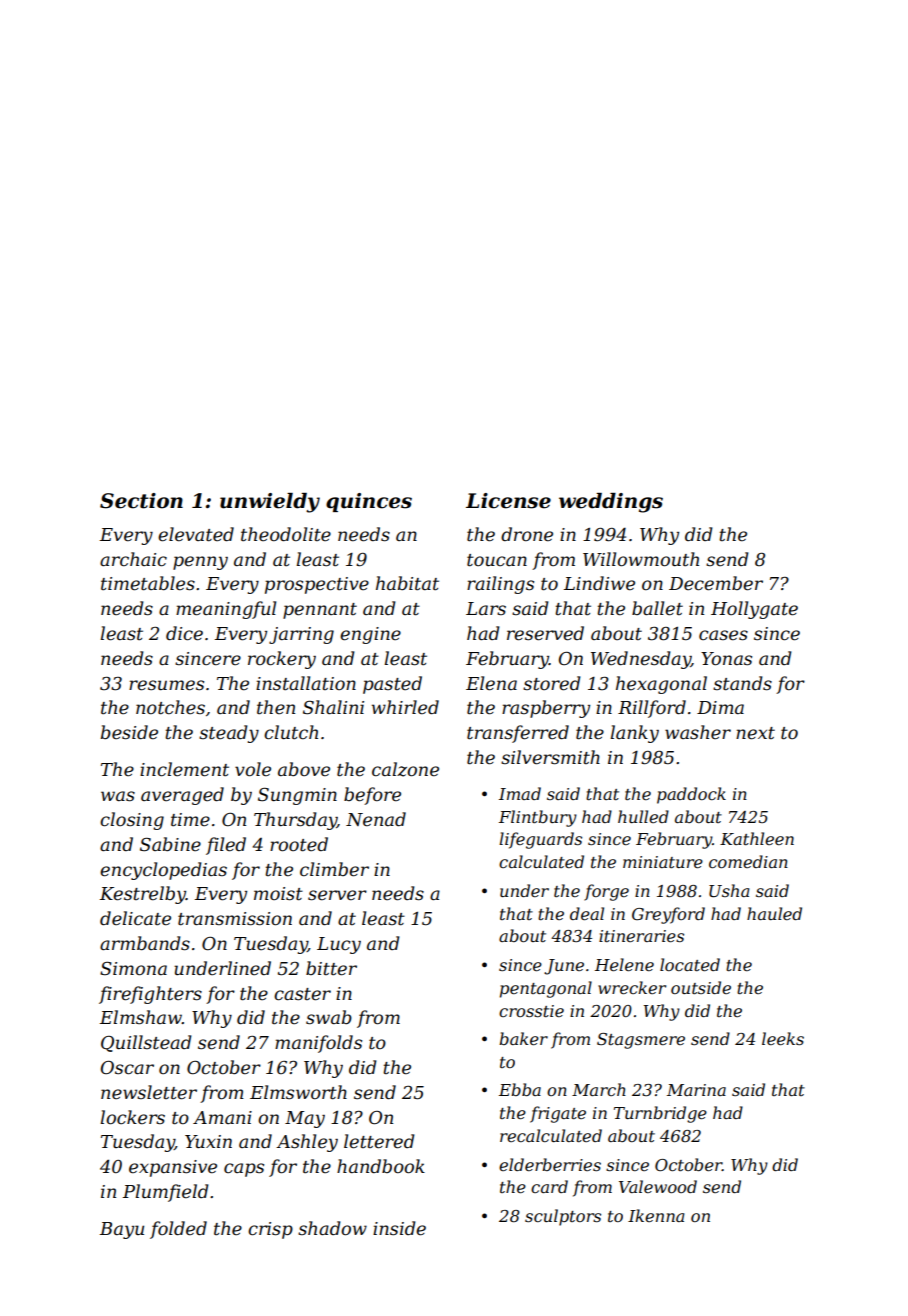 The width and height of the screenshot is (908, 1316). I want to click on silversmith, so click(550, 757).
